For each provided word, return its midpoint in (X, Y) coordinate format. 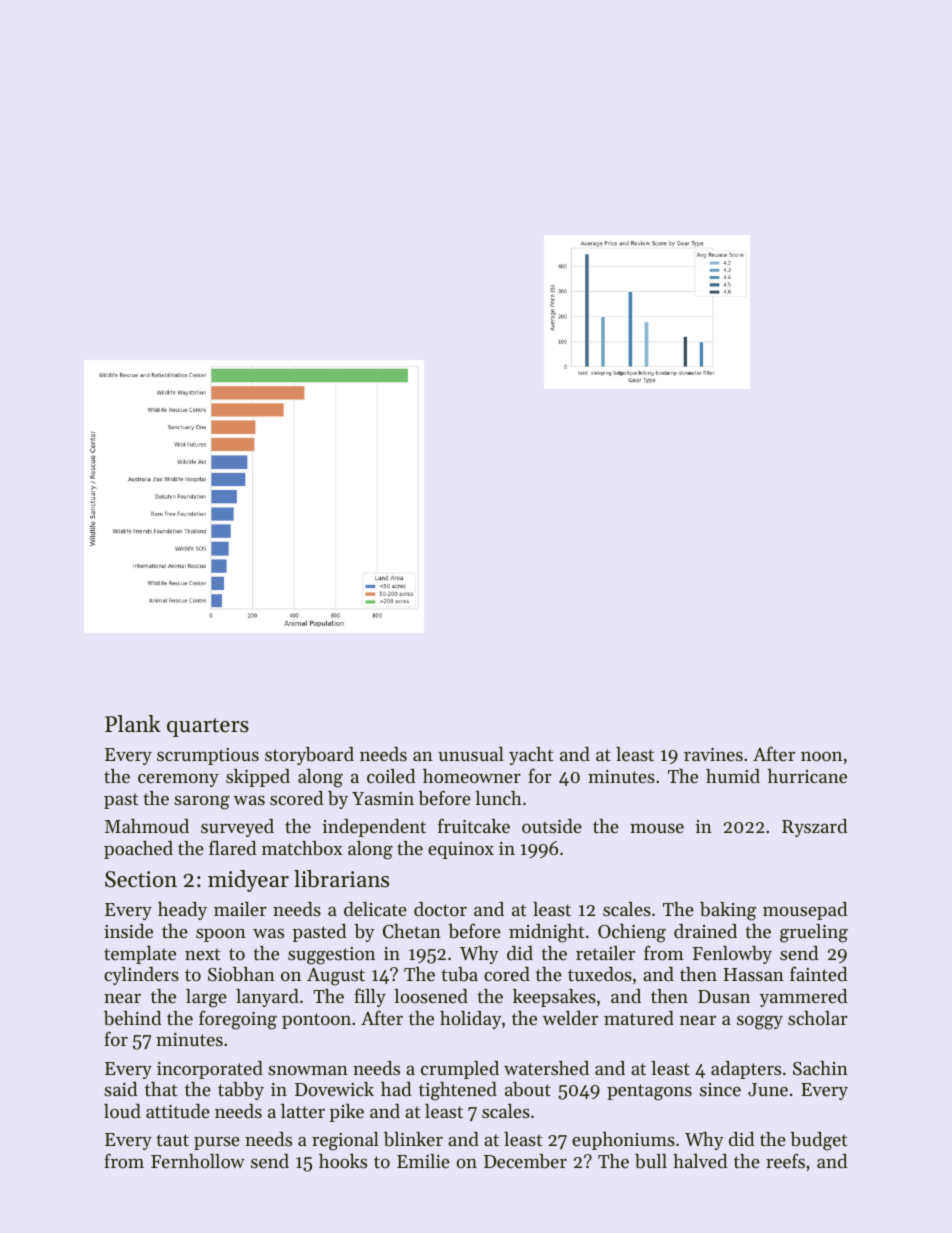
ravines (713, 754)
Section (141, 879)
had (396, 1089)
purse (217, 1143)
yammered (803, 998)
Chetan (412, 931)
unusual (471, 754)
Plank (133, 723)
